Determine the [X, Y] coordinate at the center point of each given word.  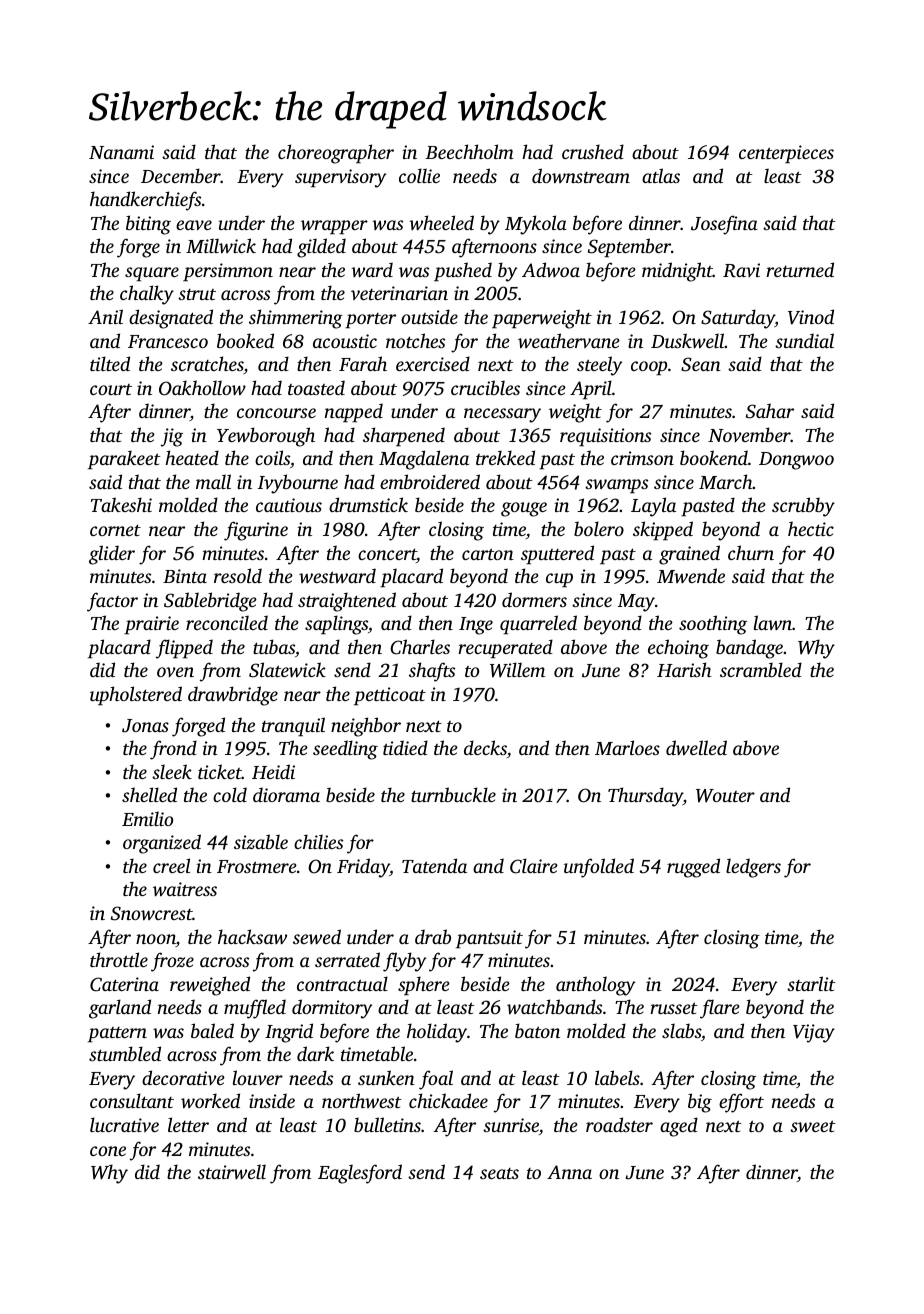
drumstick [368, 504]
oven [175, 672]
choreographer [336, 154]
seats [499, 1173]
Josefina [724, 225]
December [181, 175]
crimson [642, 458]
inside [272, 1100]
